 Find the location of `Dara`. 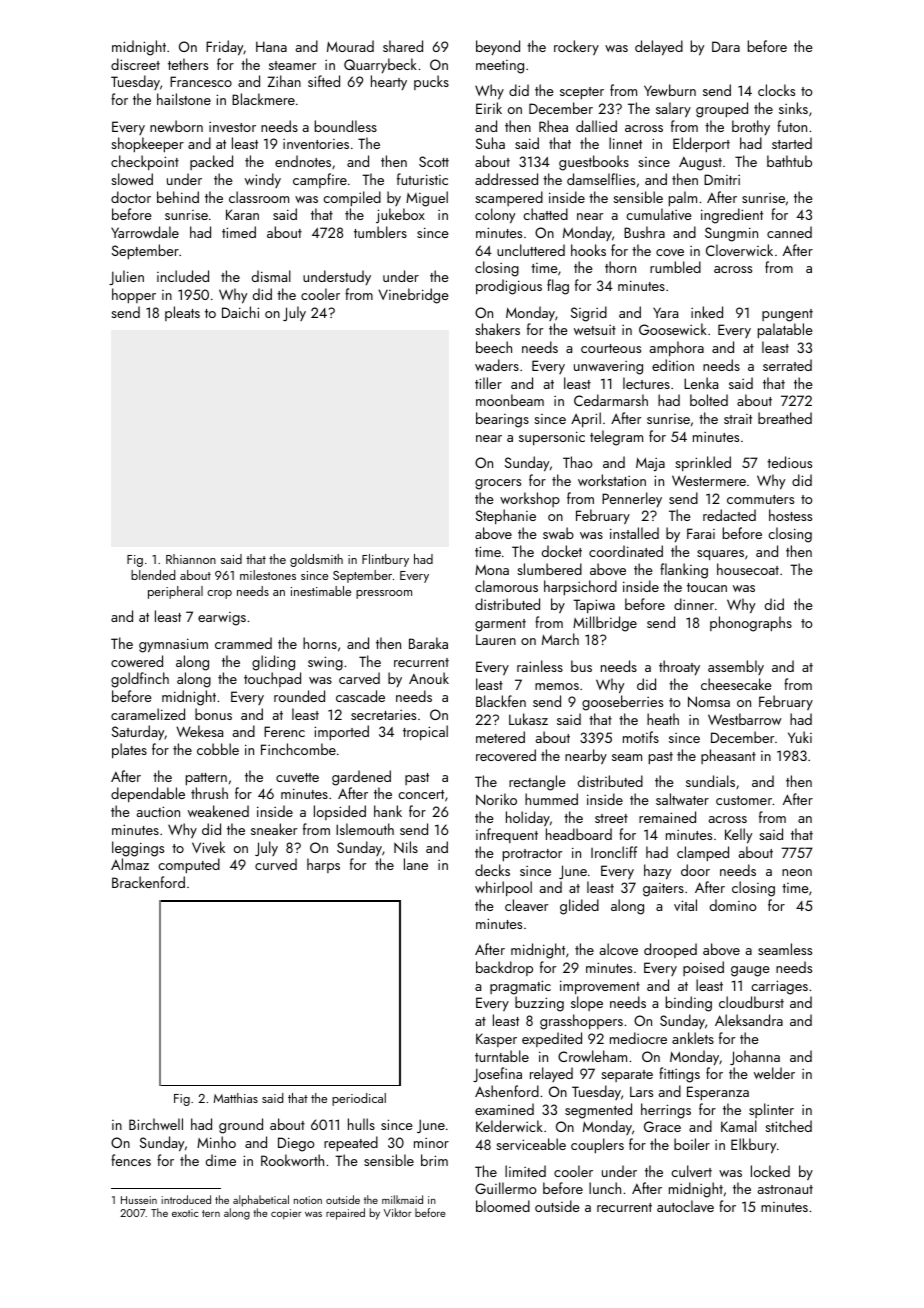

Dara is located at coordinates (726, 46).
